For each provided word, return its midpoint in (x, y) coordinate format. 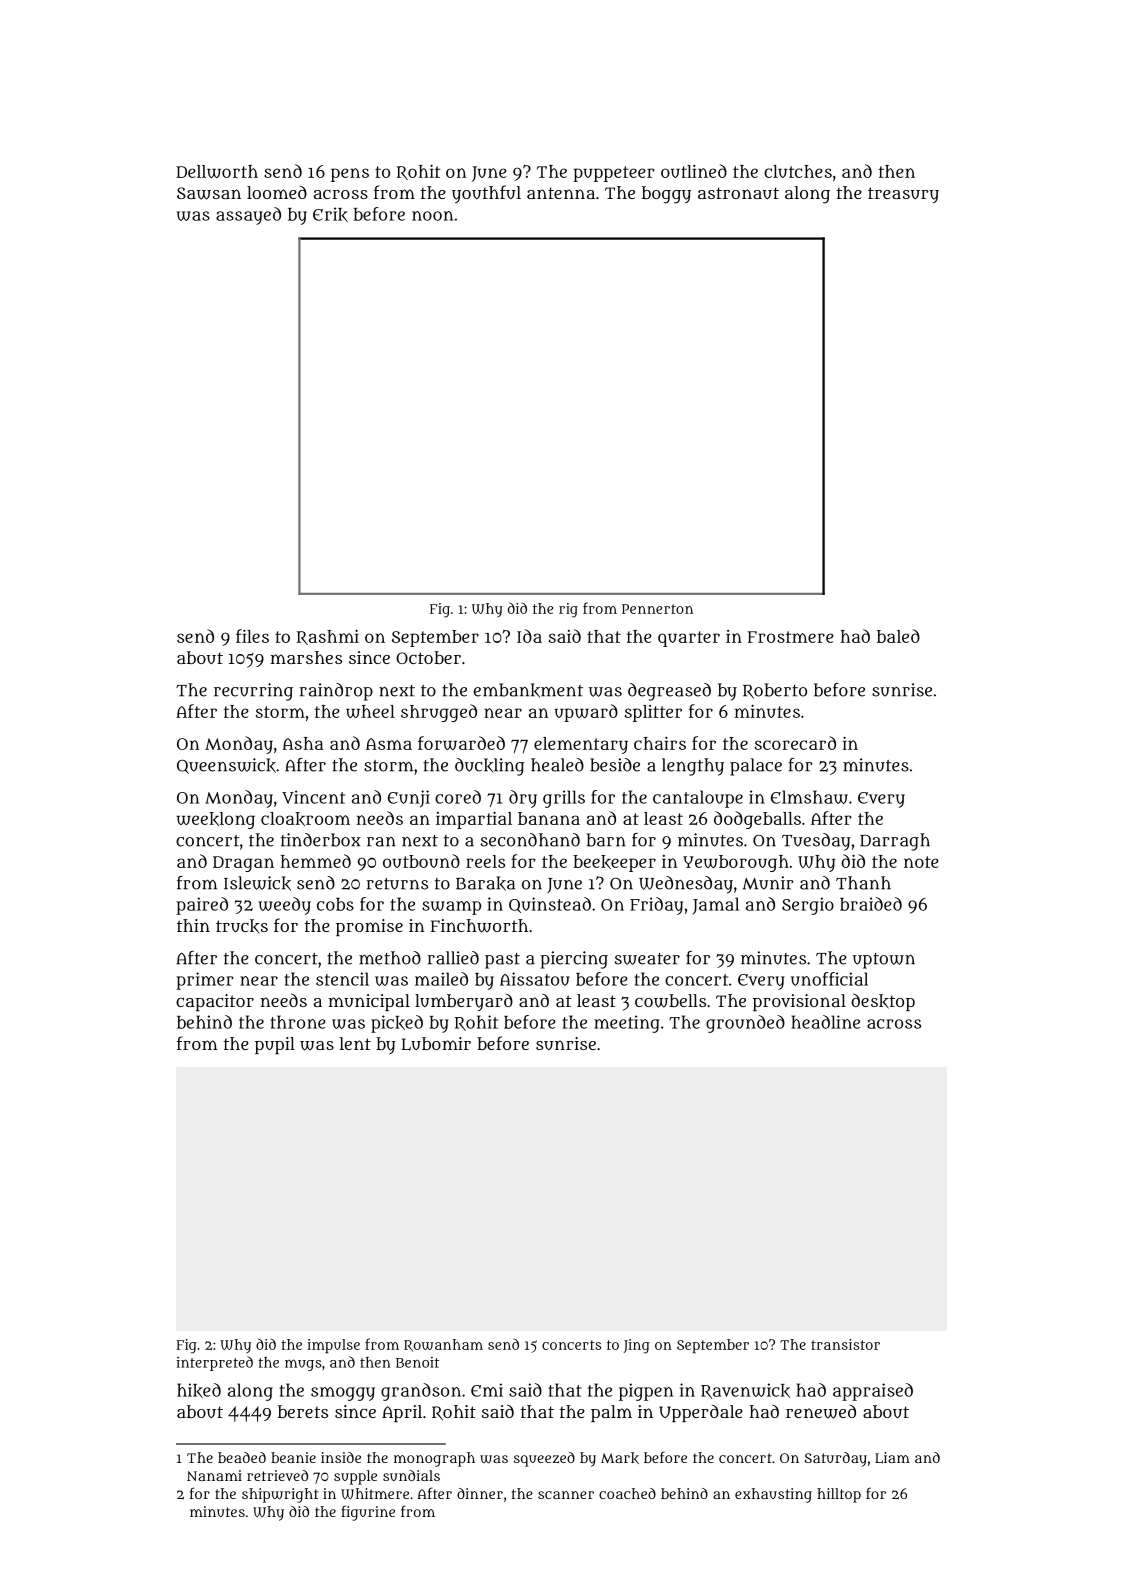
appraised (873, 1392)
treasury (903, 195)
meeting (627, 1024)
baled (898, 636)
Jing (637, 1346)
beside (615, 765)
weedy (285, 906)
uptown (884, 961)
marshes (306, 657)
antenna (561, 193)
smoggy (343, 1394)
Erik (330, 214)
